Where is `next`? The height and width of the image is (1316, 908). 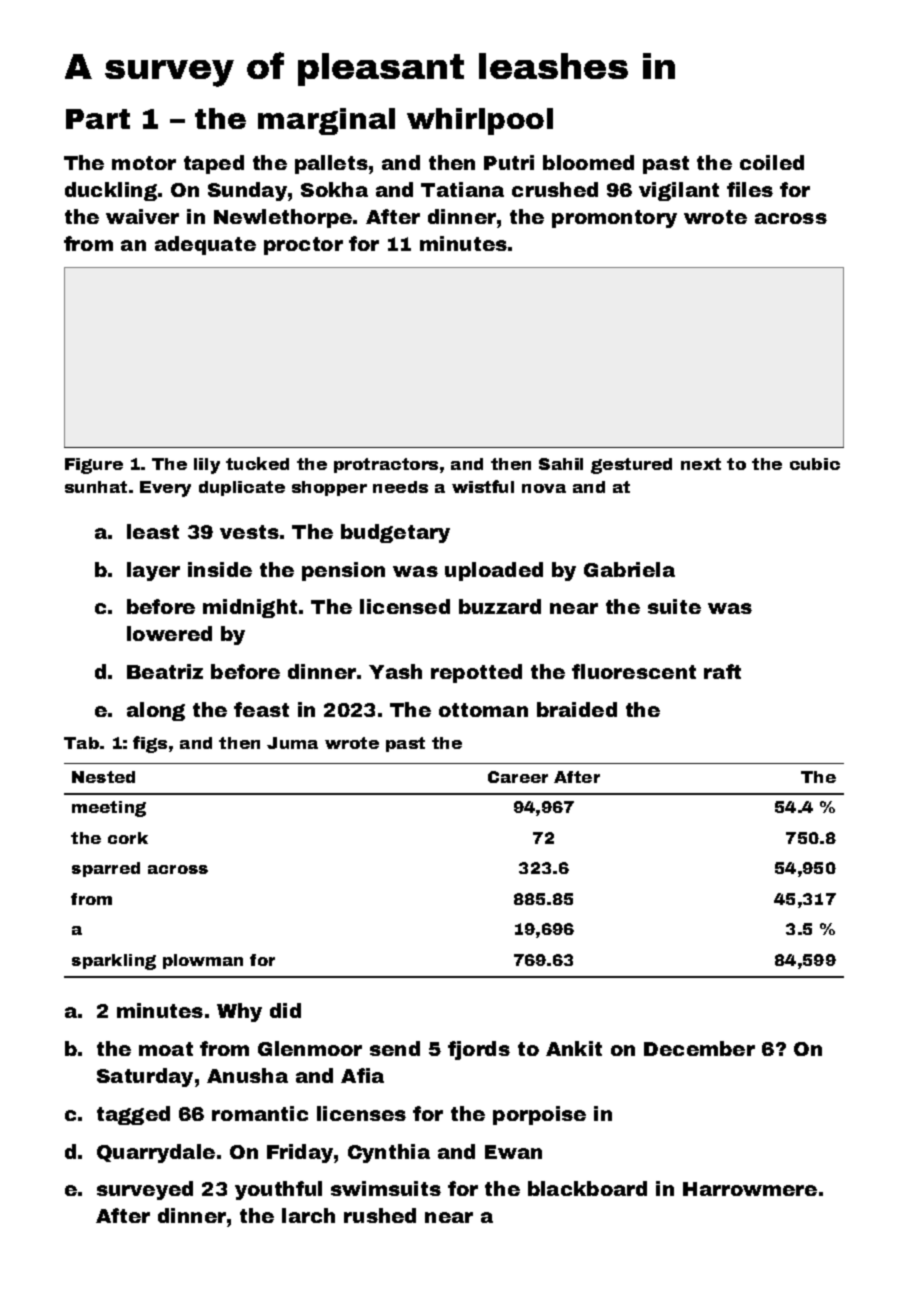
next is located at coordinates (701, 464).
